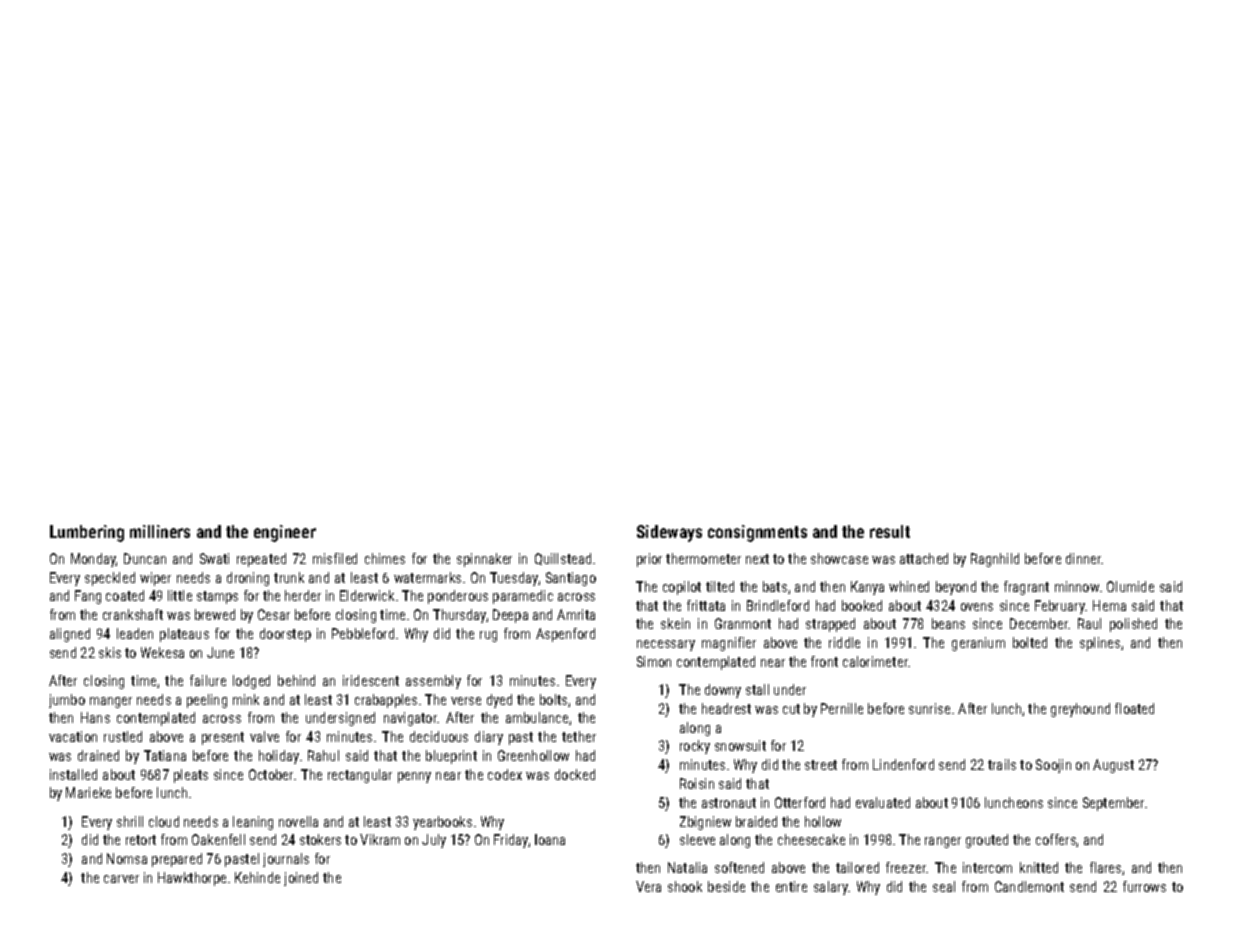  I want to click on trunk, so click(289, 577).
